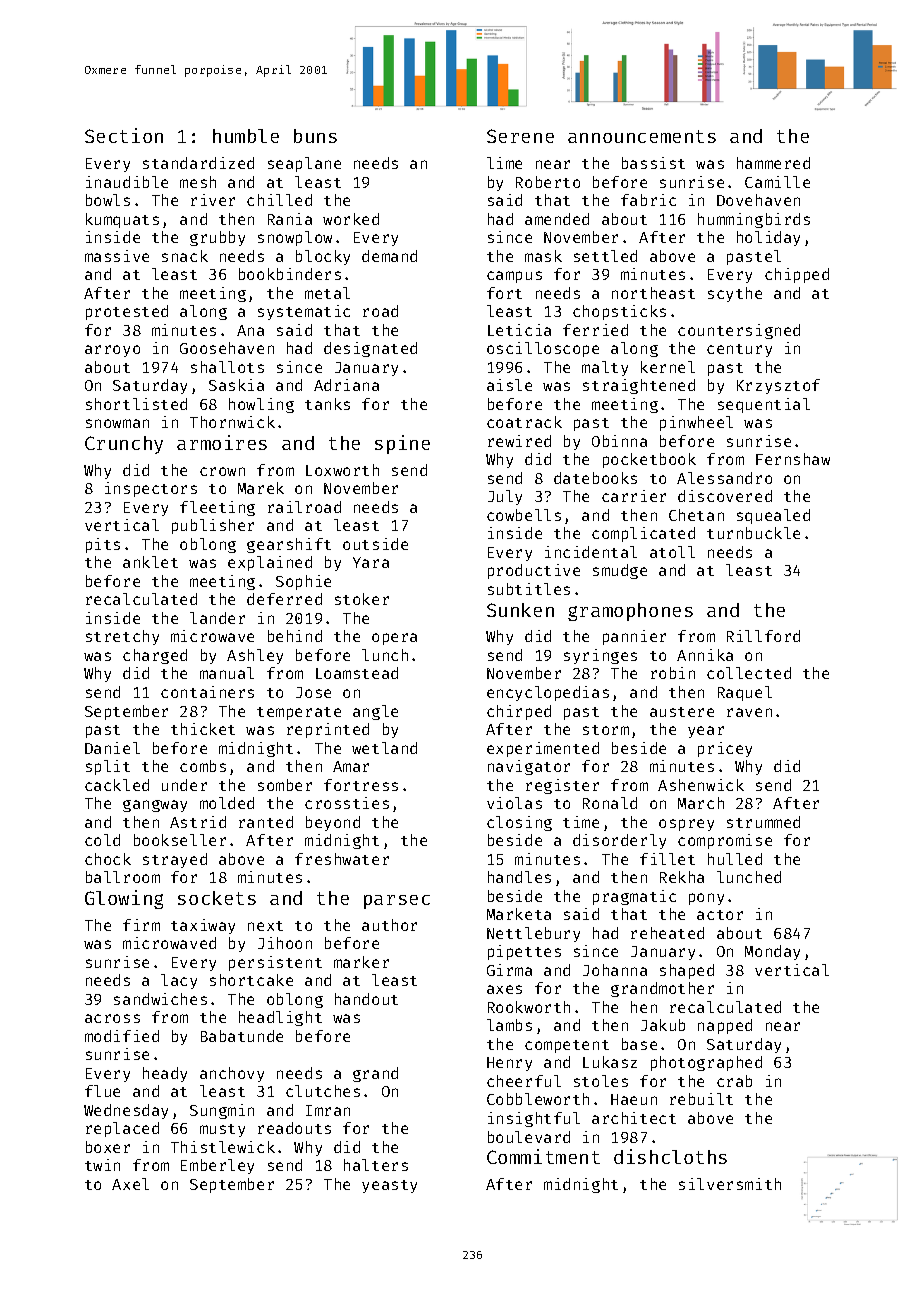 The width and height of the page is (924, 1311). Describe the element at coordinates (246, 136) in the page. I see `humble` at that location.
